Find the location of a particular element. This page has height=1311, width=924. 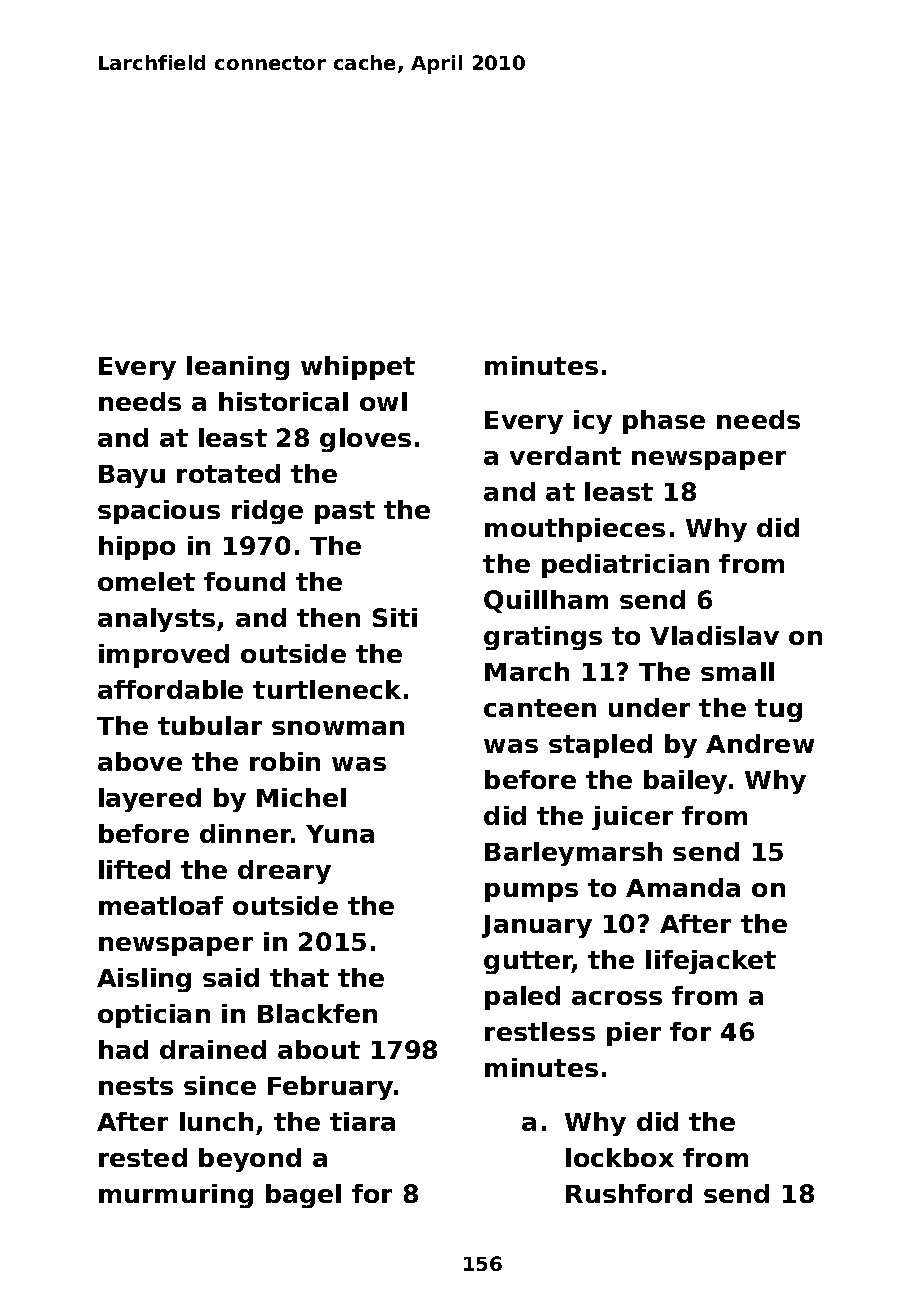

found is located at coordinates (244, 581).
